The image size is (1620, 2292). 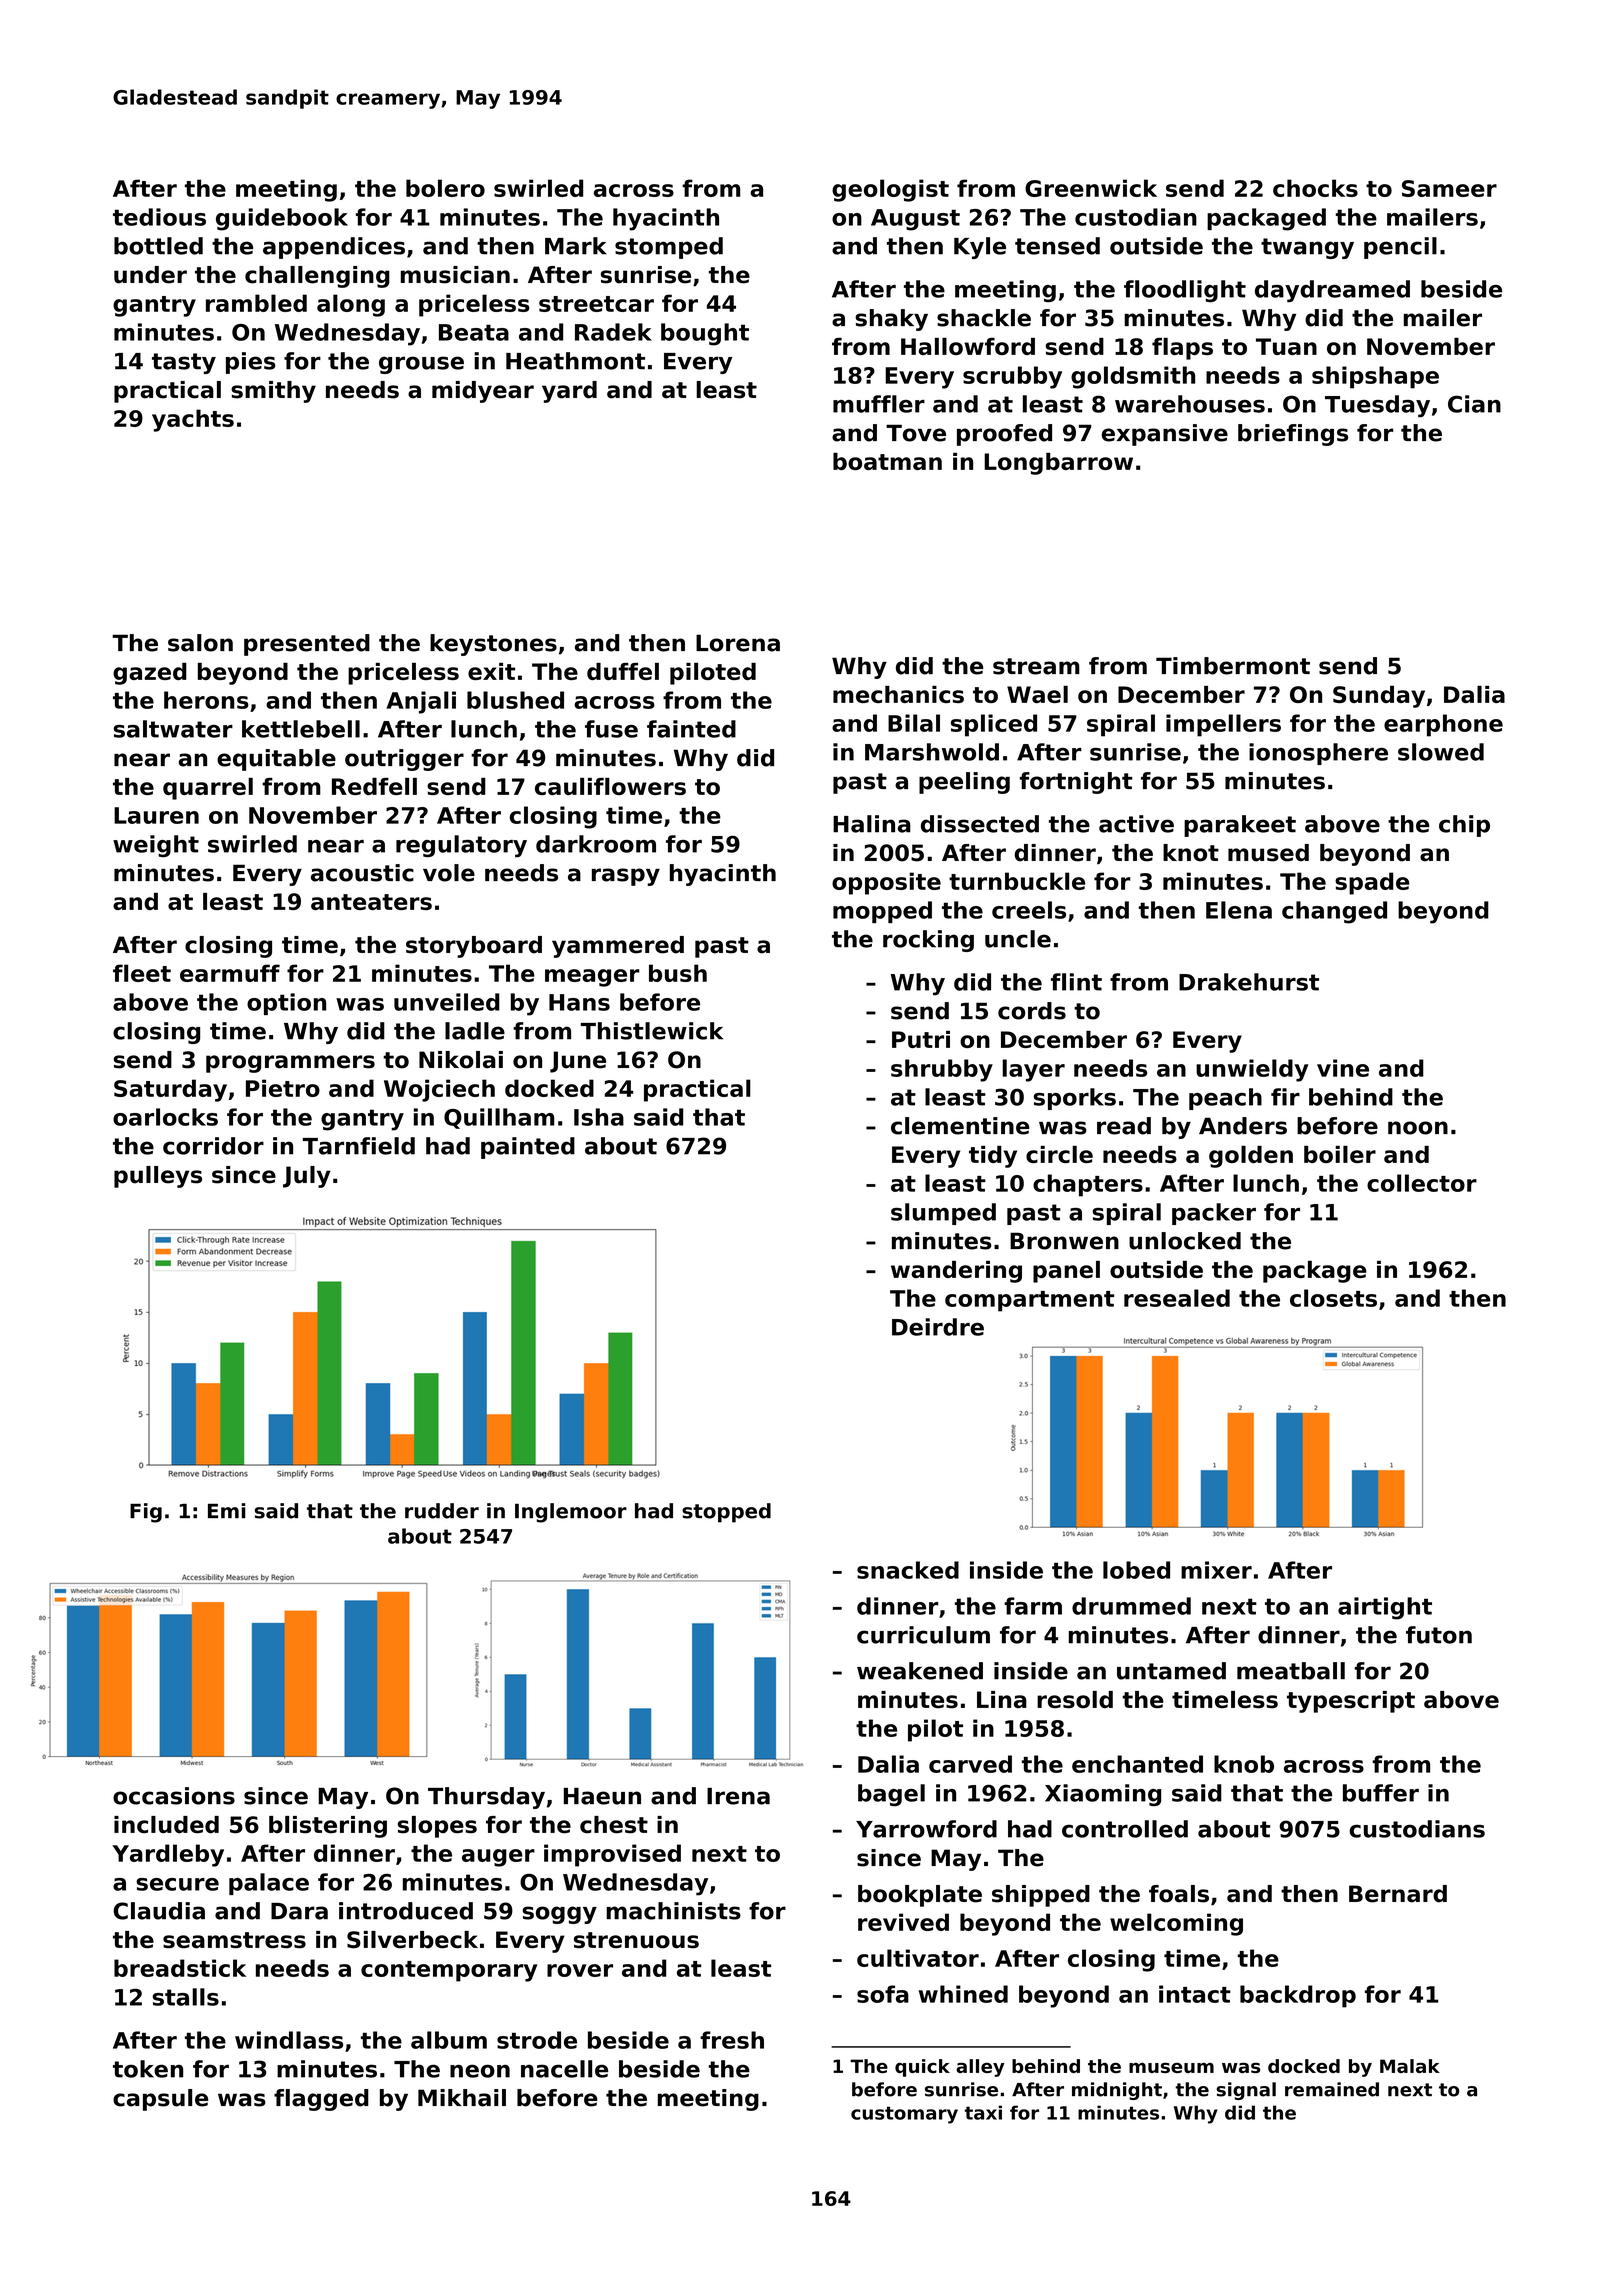 I want to click on closets, so click(x=1333, y=1298).
